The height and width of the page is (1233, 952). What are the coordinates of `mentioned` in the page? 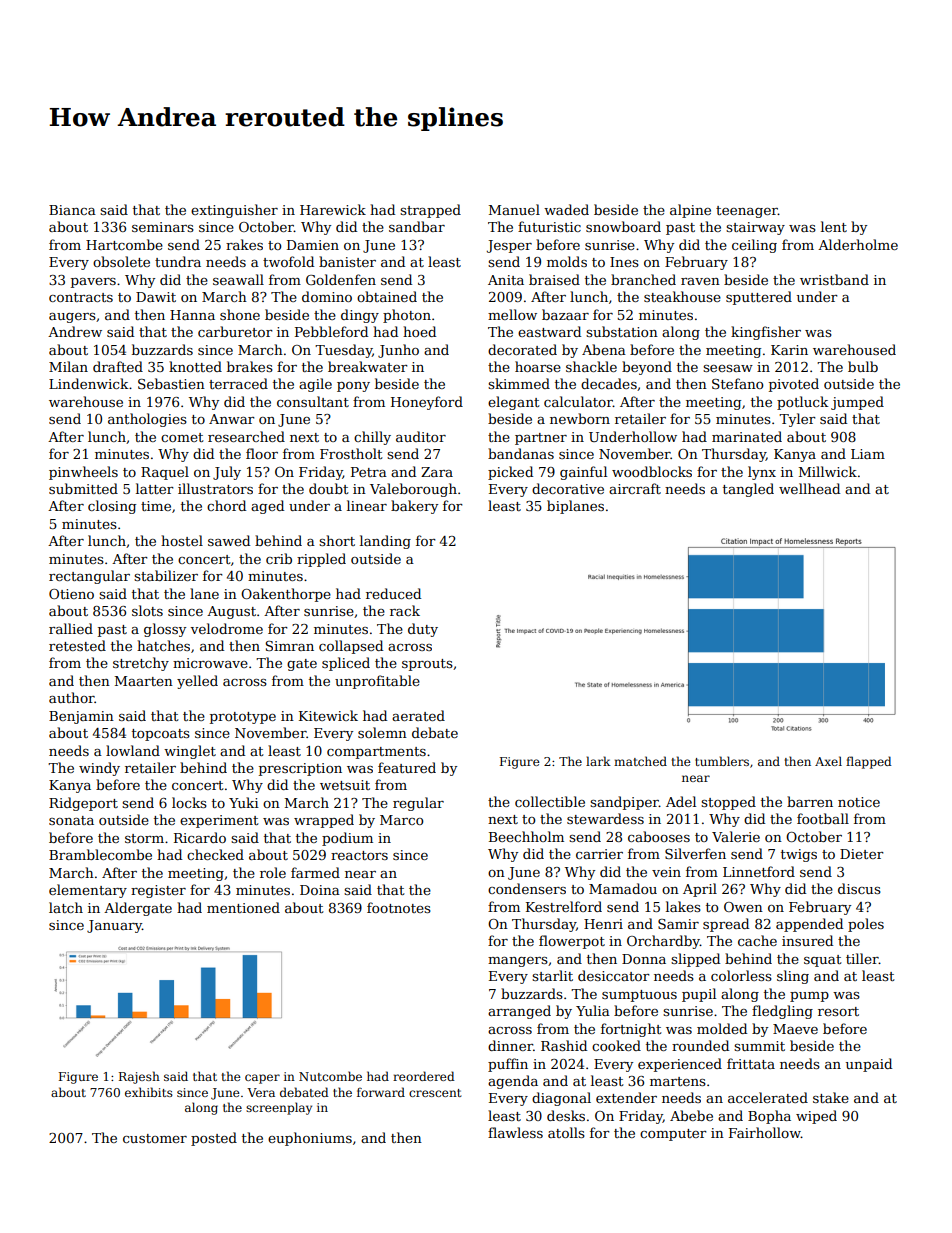 It's located at (243, 907).
